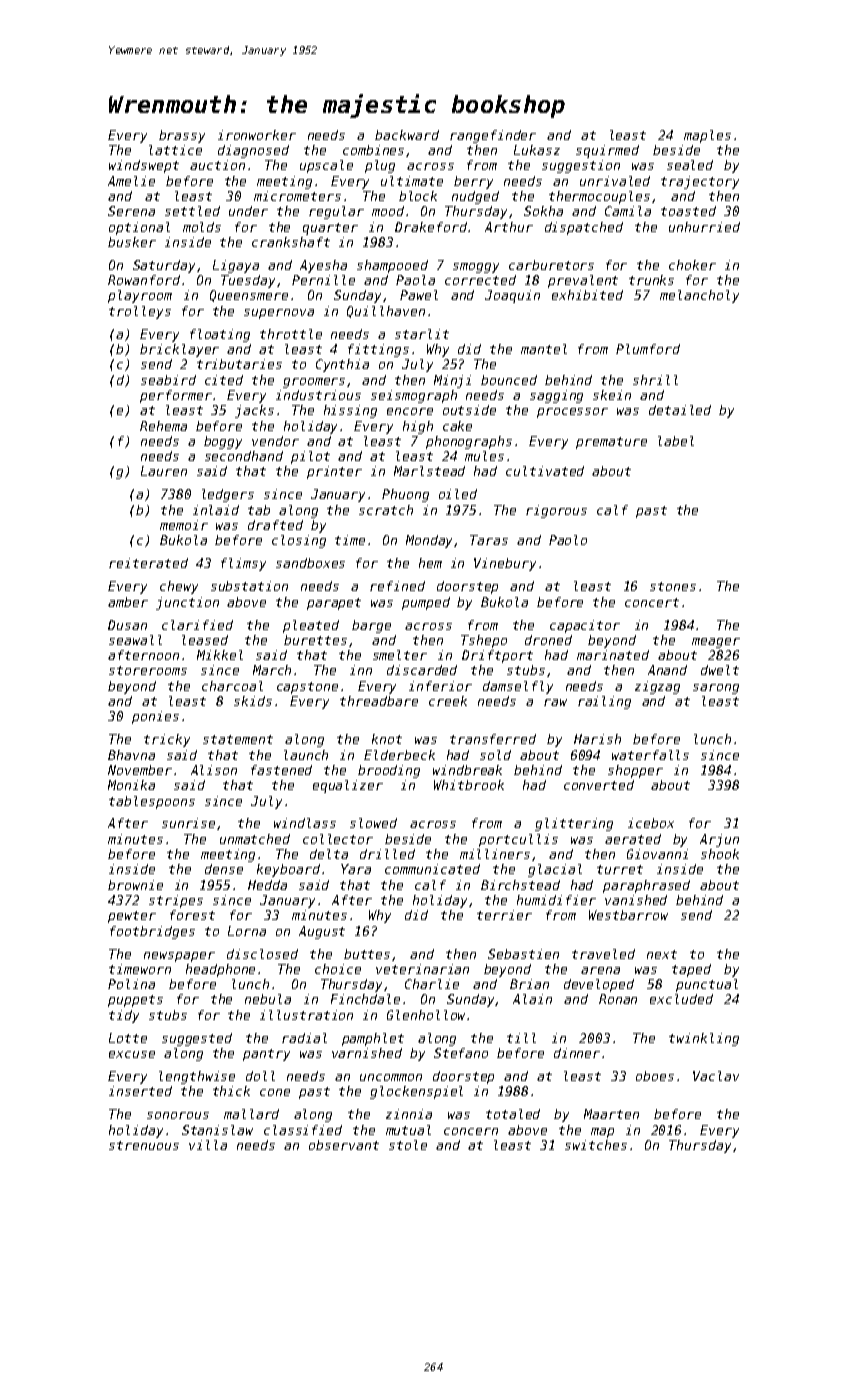 The image size is (849, 1400). I want to click on floating, so click(220, 335).
